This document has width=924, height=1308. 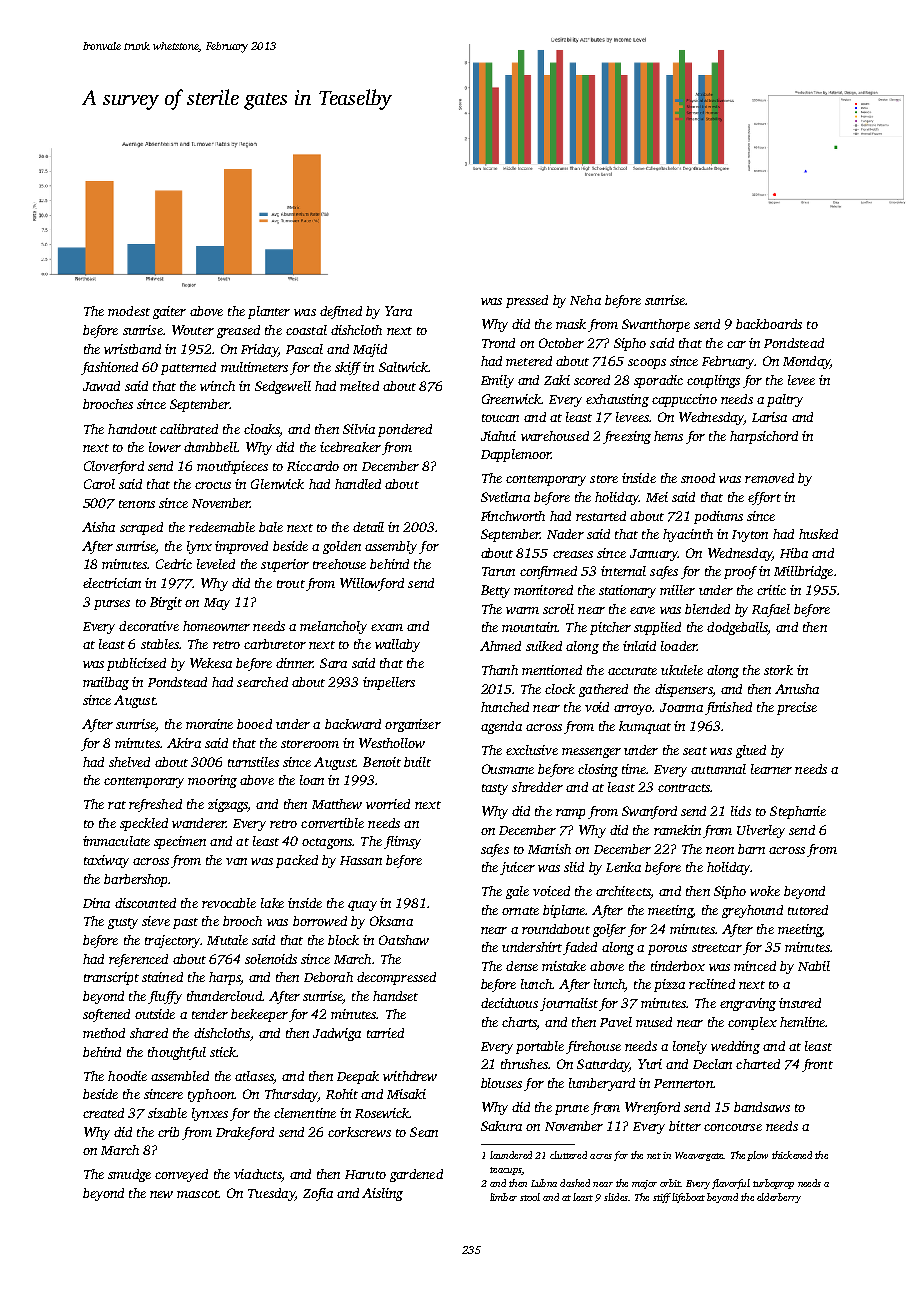 I want to click on tutored, so click(x=808, y=910).
